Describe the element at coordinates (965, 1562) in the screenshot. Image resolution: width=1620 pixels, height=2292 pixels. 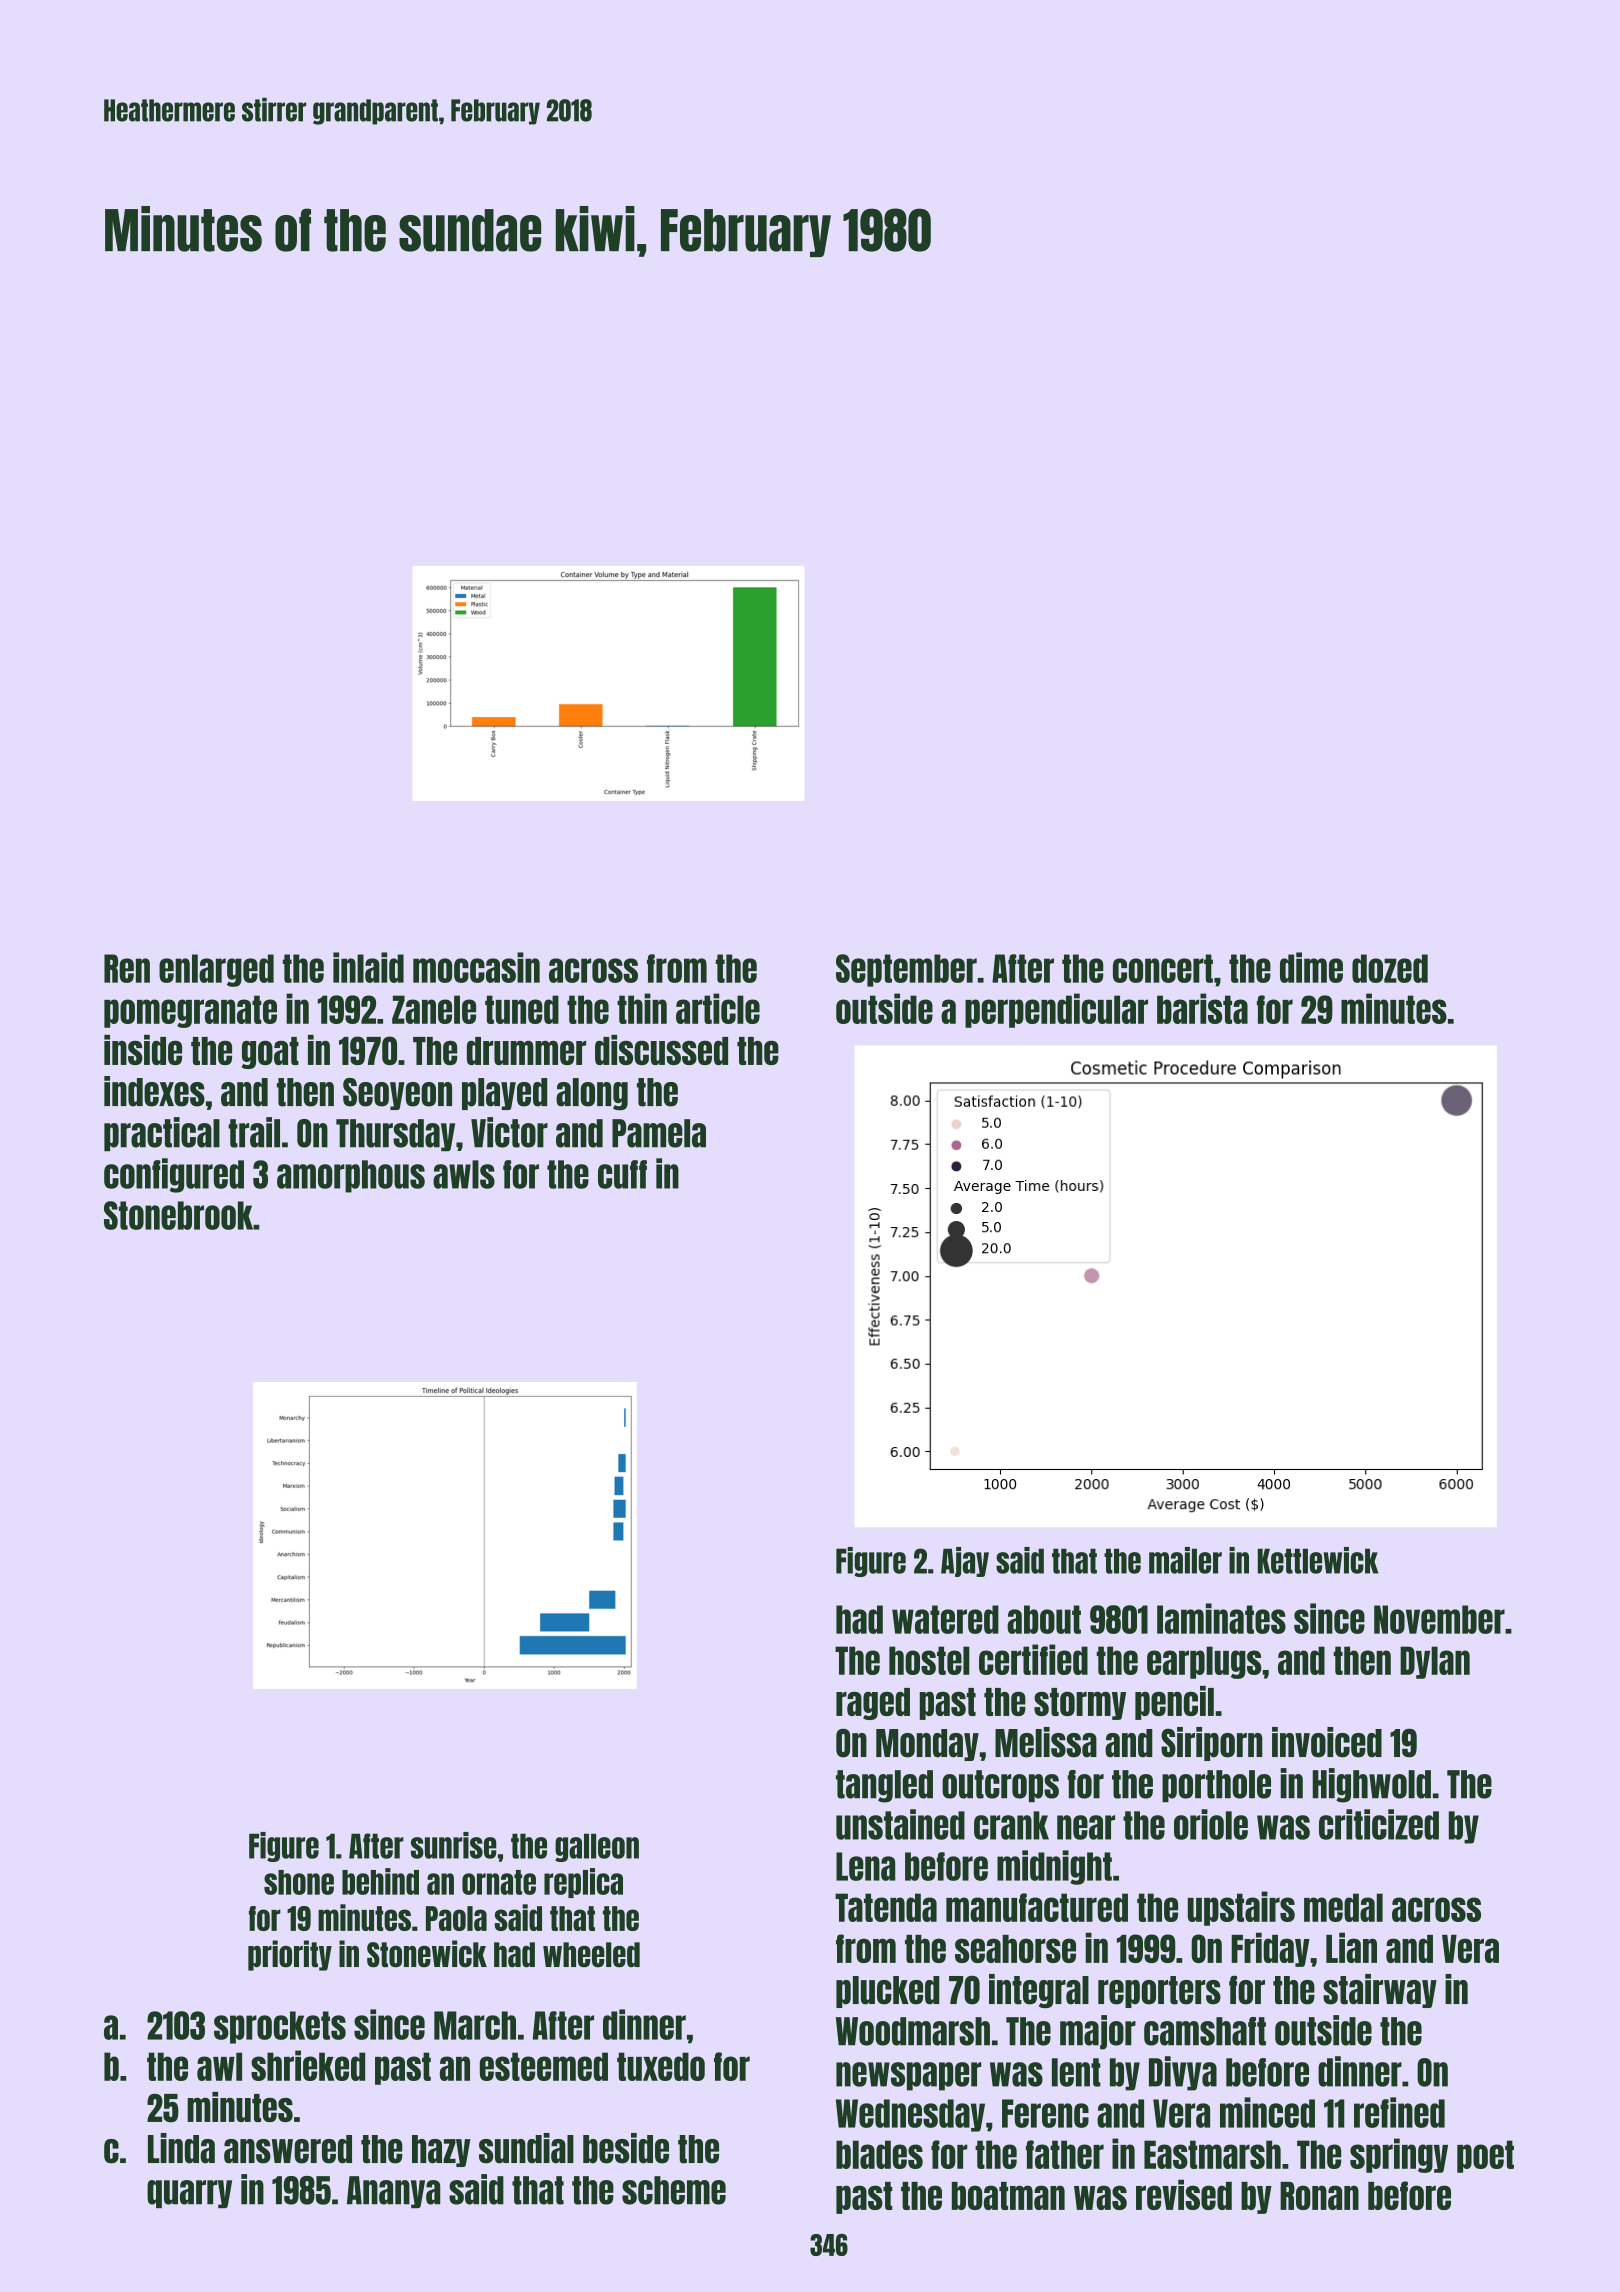
I see `Ajay` at that location.
